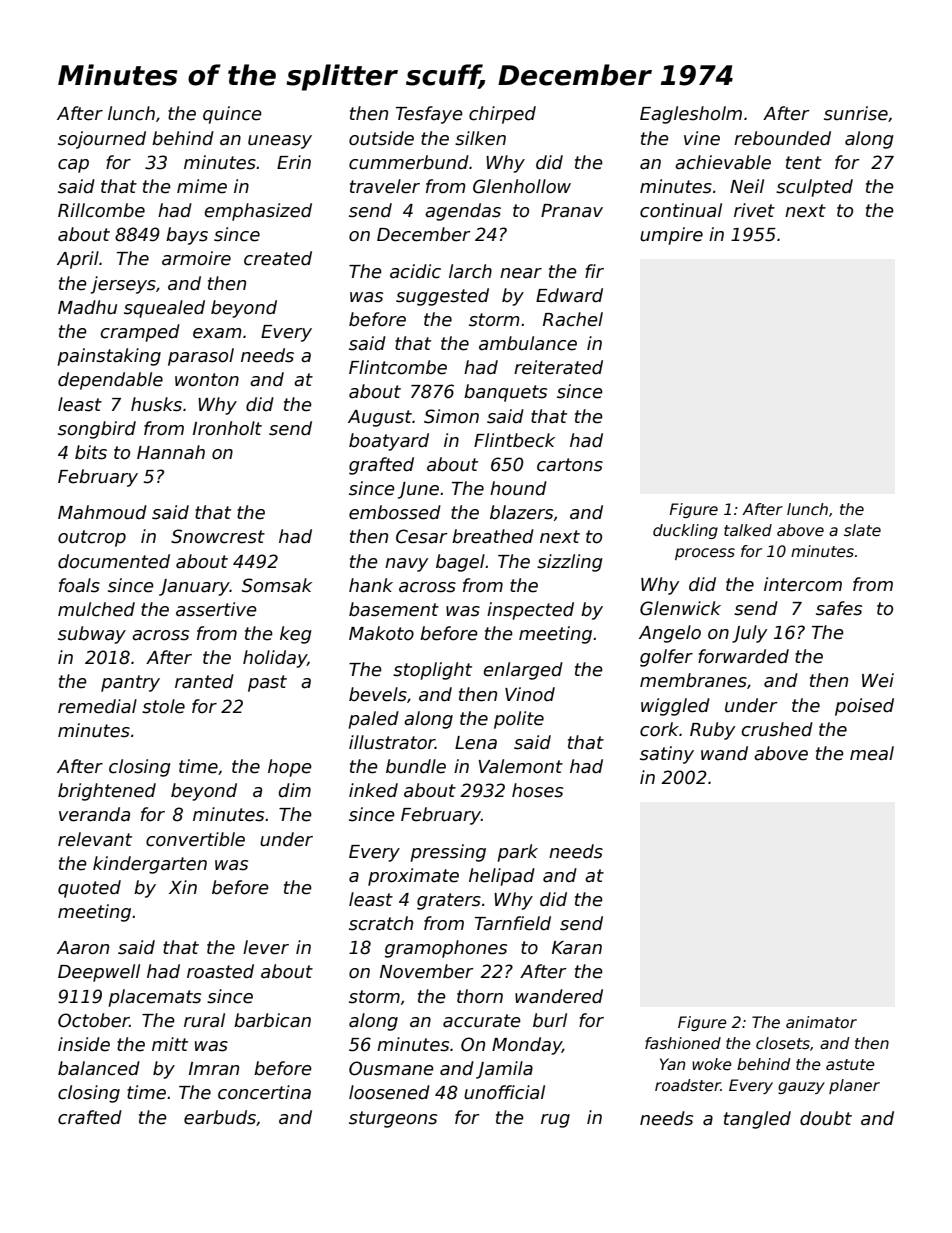  Describe the element at coordinates (463, 212) in the screenshot. I see `agendas` at that location.
